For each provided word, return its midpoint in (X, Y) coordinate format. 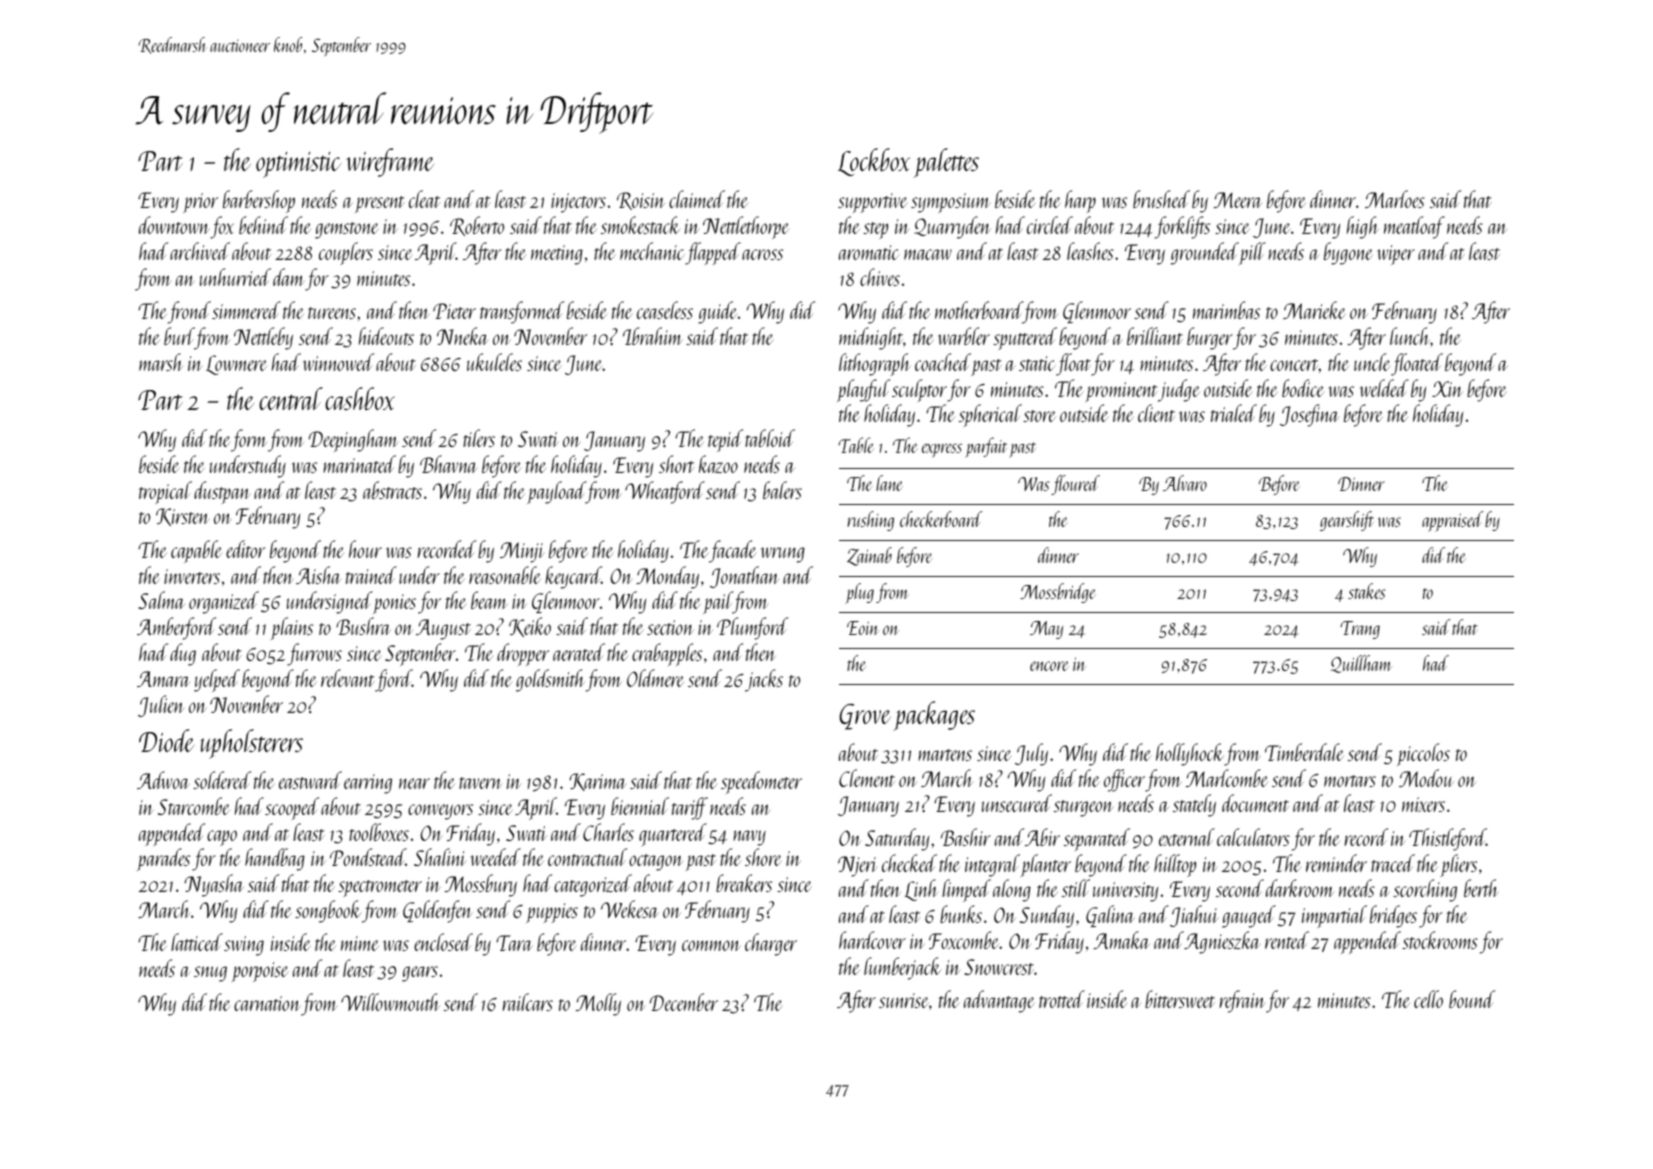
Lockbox (874, 162)
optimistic (299, 165)
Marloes (1395, 199)
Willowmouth (390, 1002)
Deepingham (354, 440)
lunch (1410, 336)
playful (863, 390)
